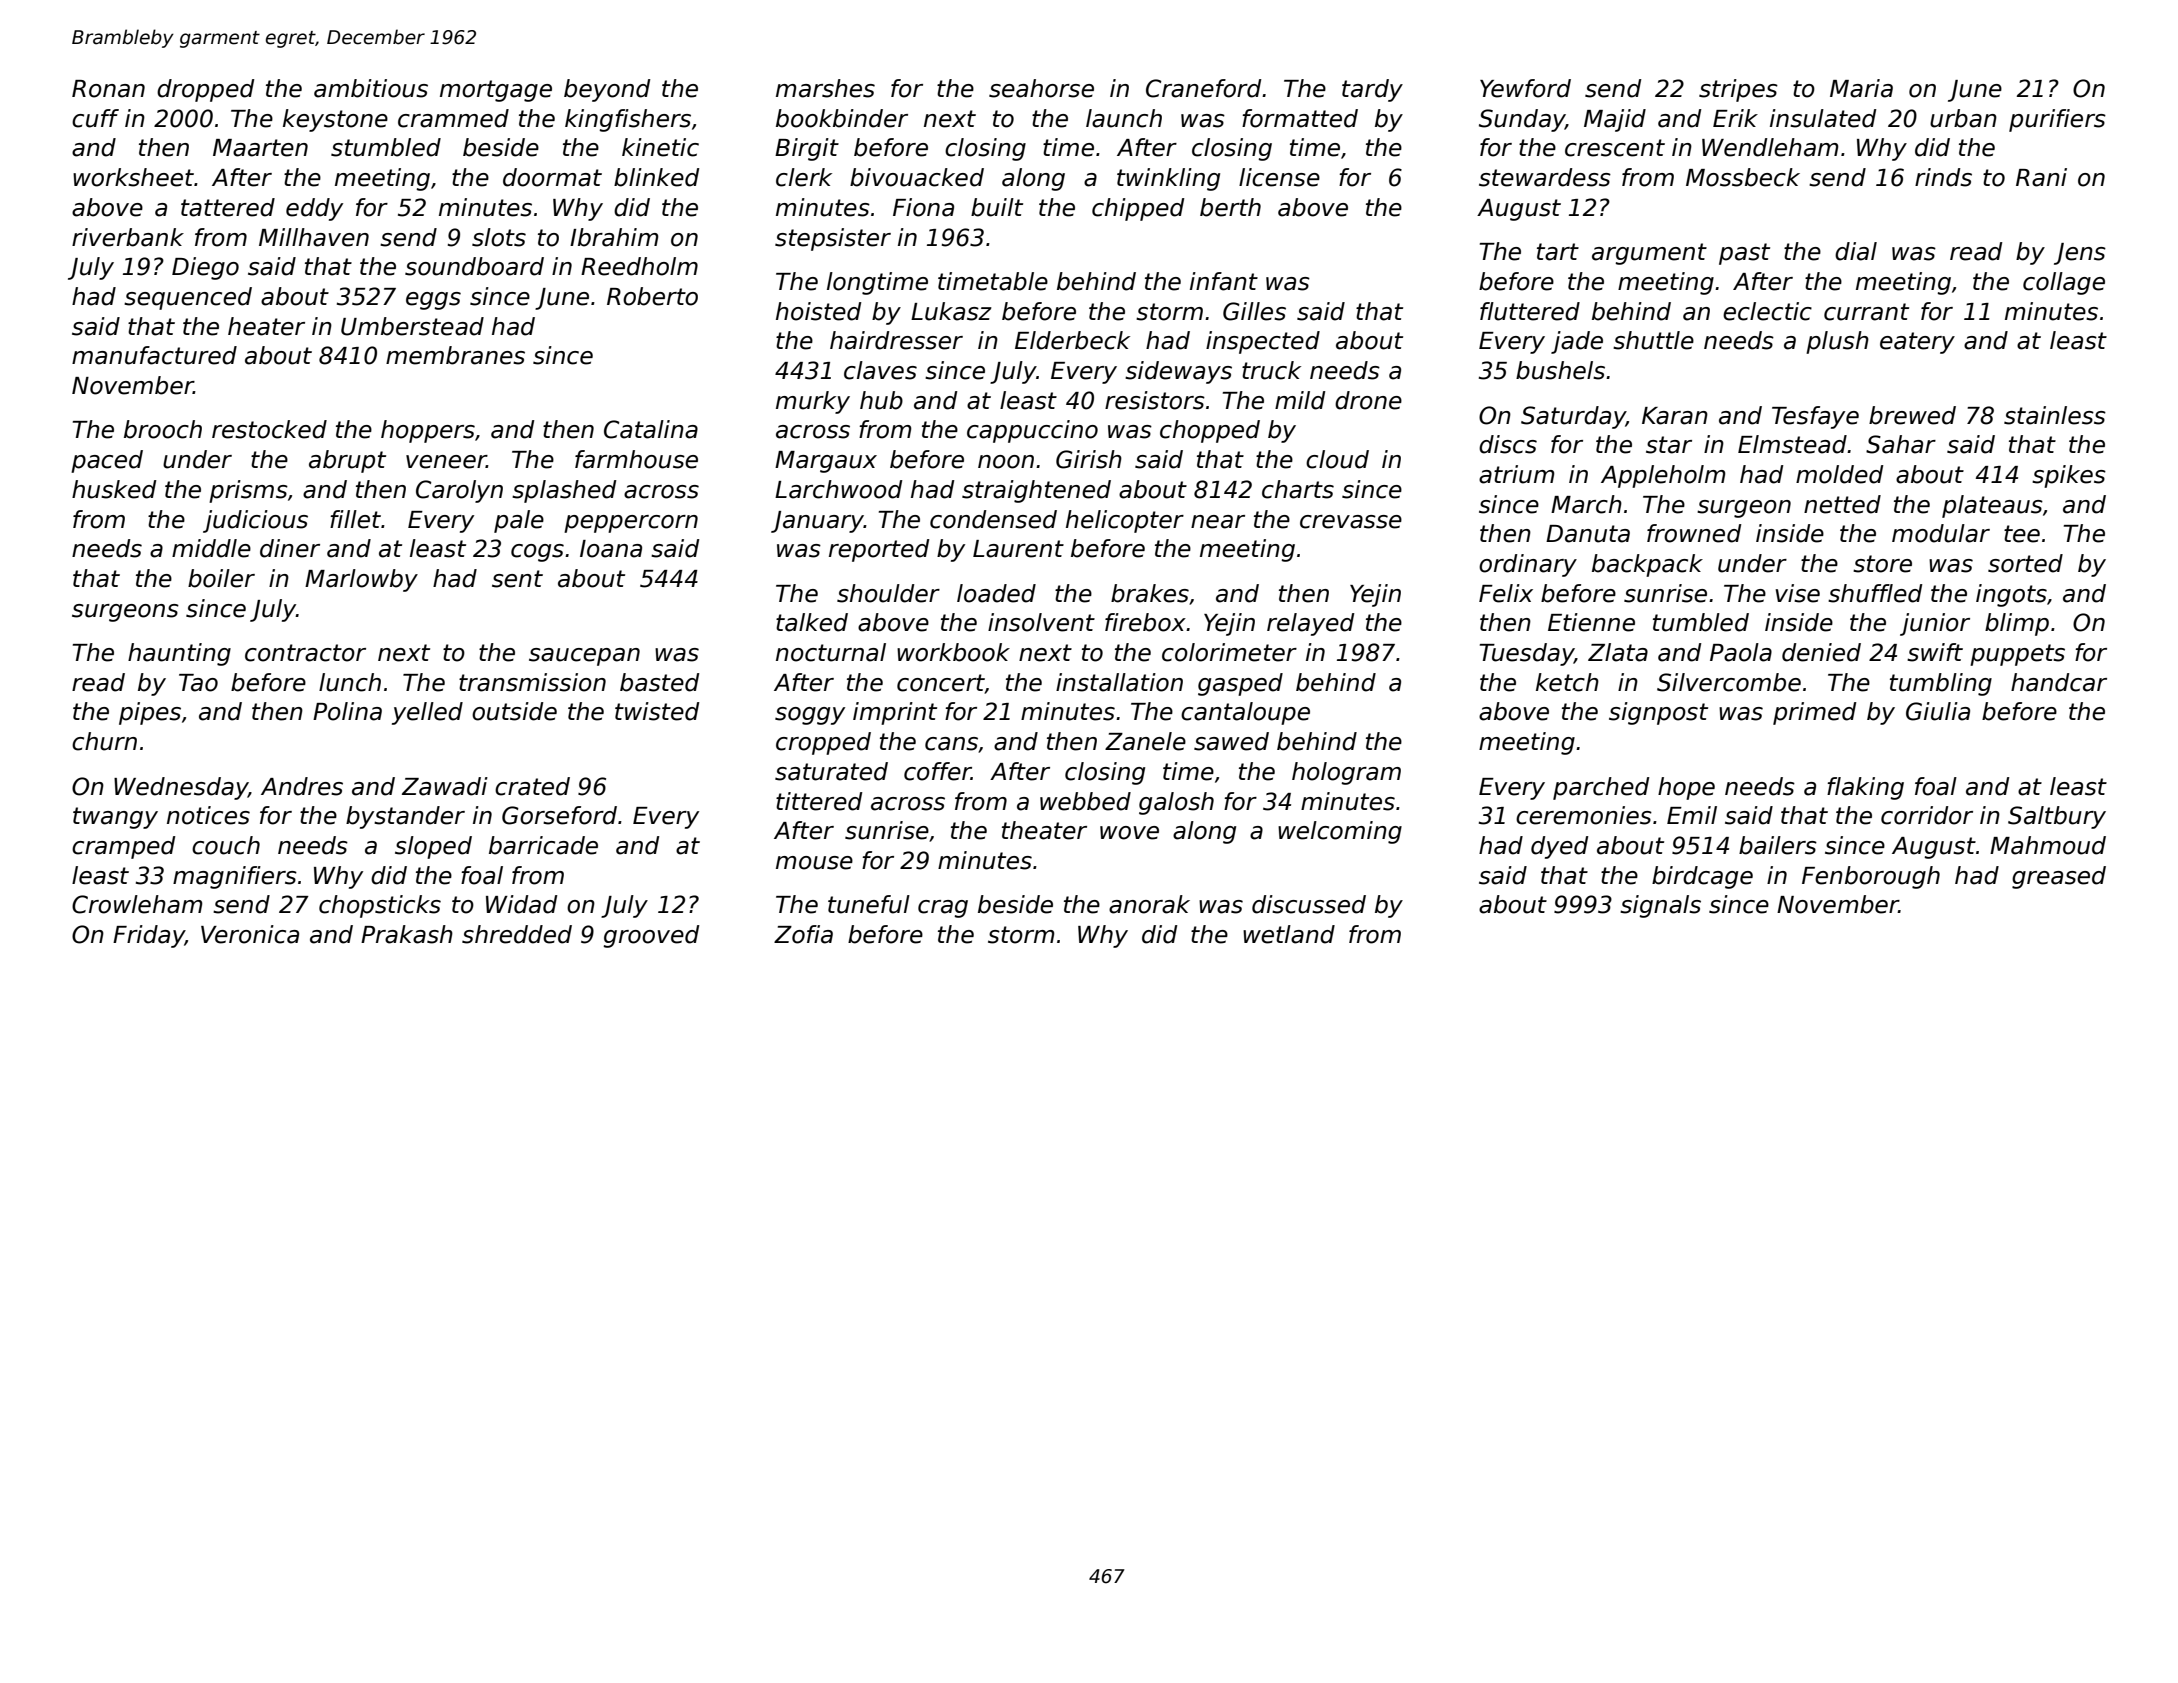 This screenshot has height=1683, width=2178. Describe the element at coordinates (453, 118) in the screenshot. I see `crammed` at that location.
